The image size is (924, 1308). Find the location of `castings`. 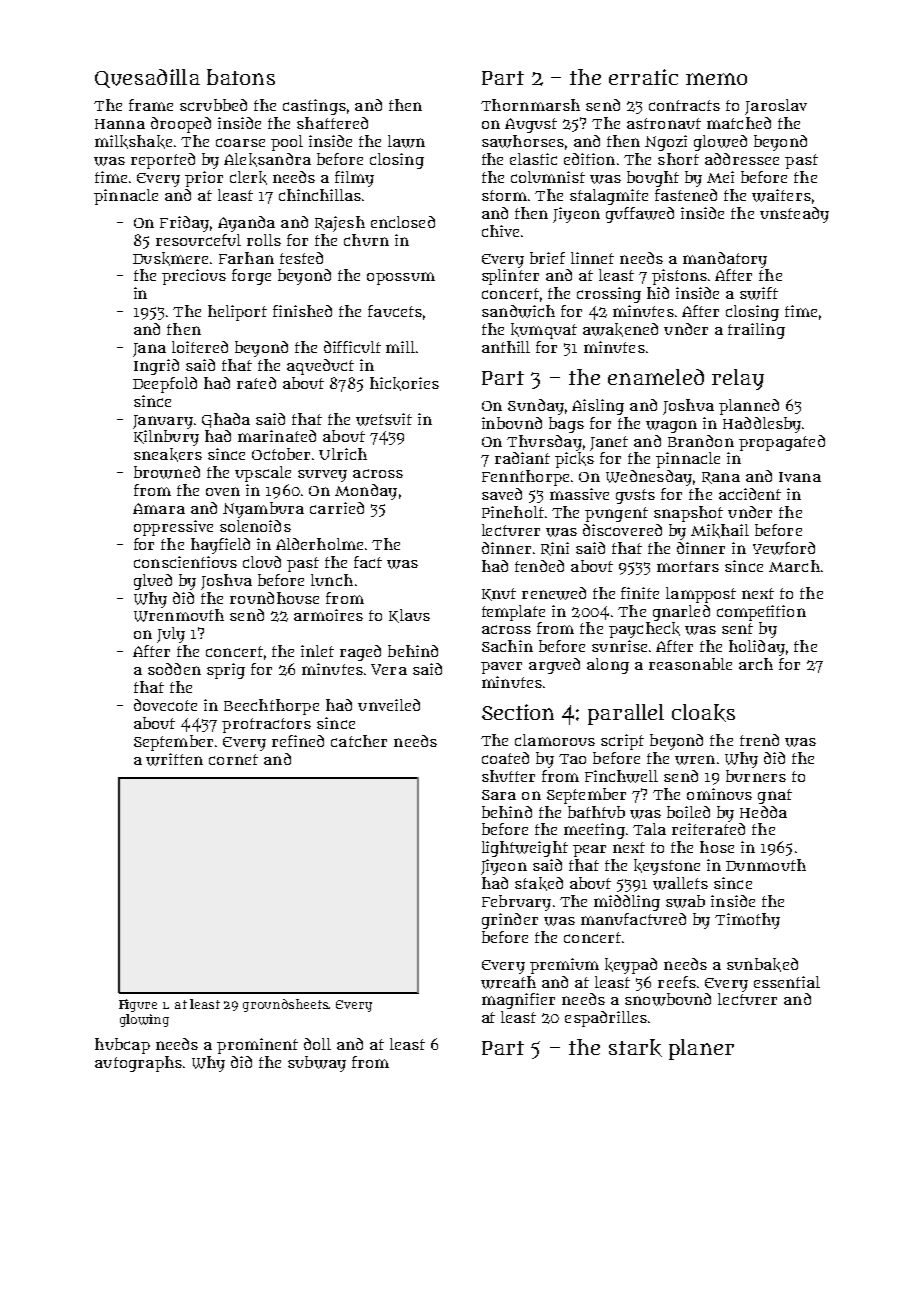

castings is located at coordinates (314, 107).
